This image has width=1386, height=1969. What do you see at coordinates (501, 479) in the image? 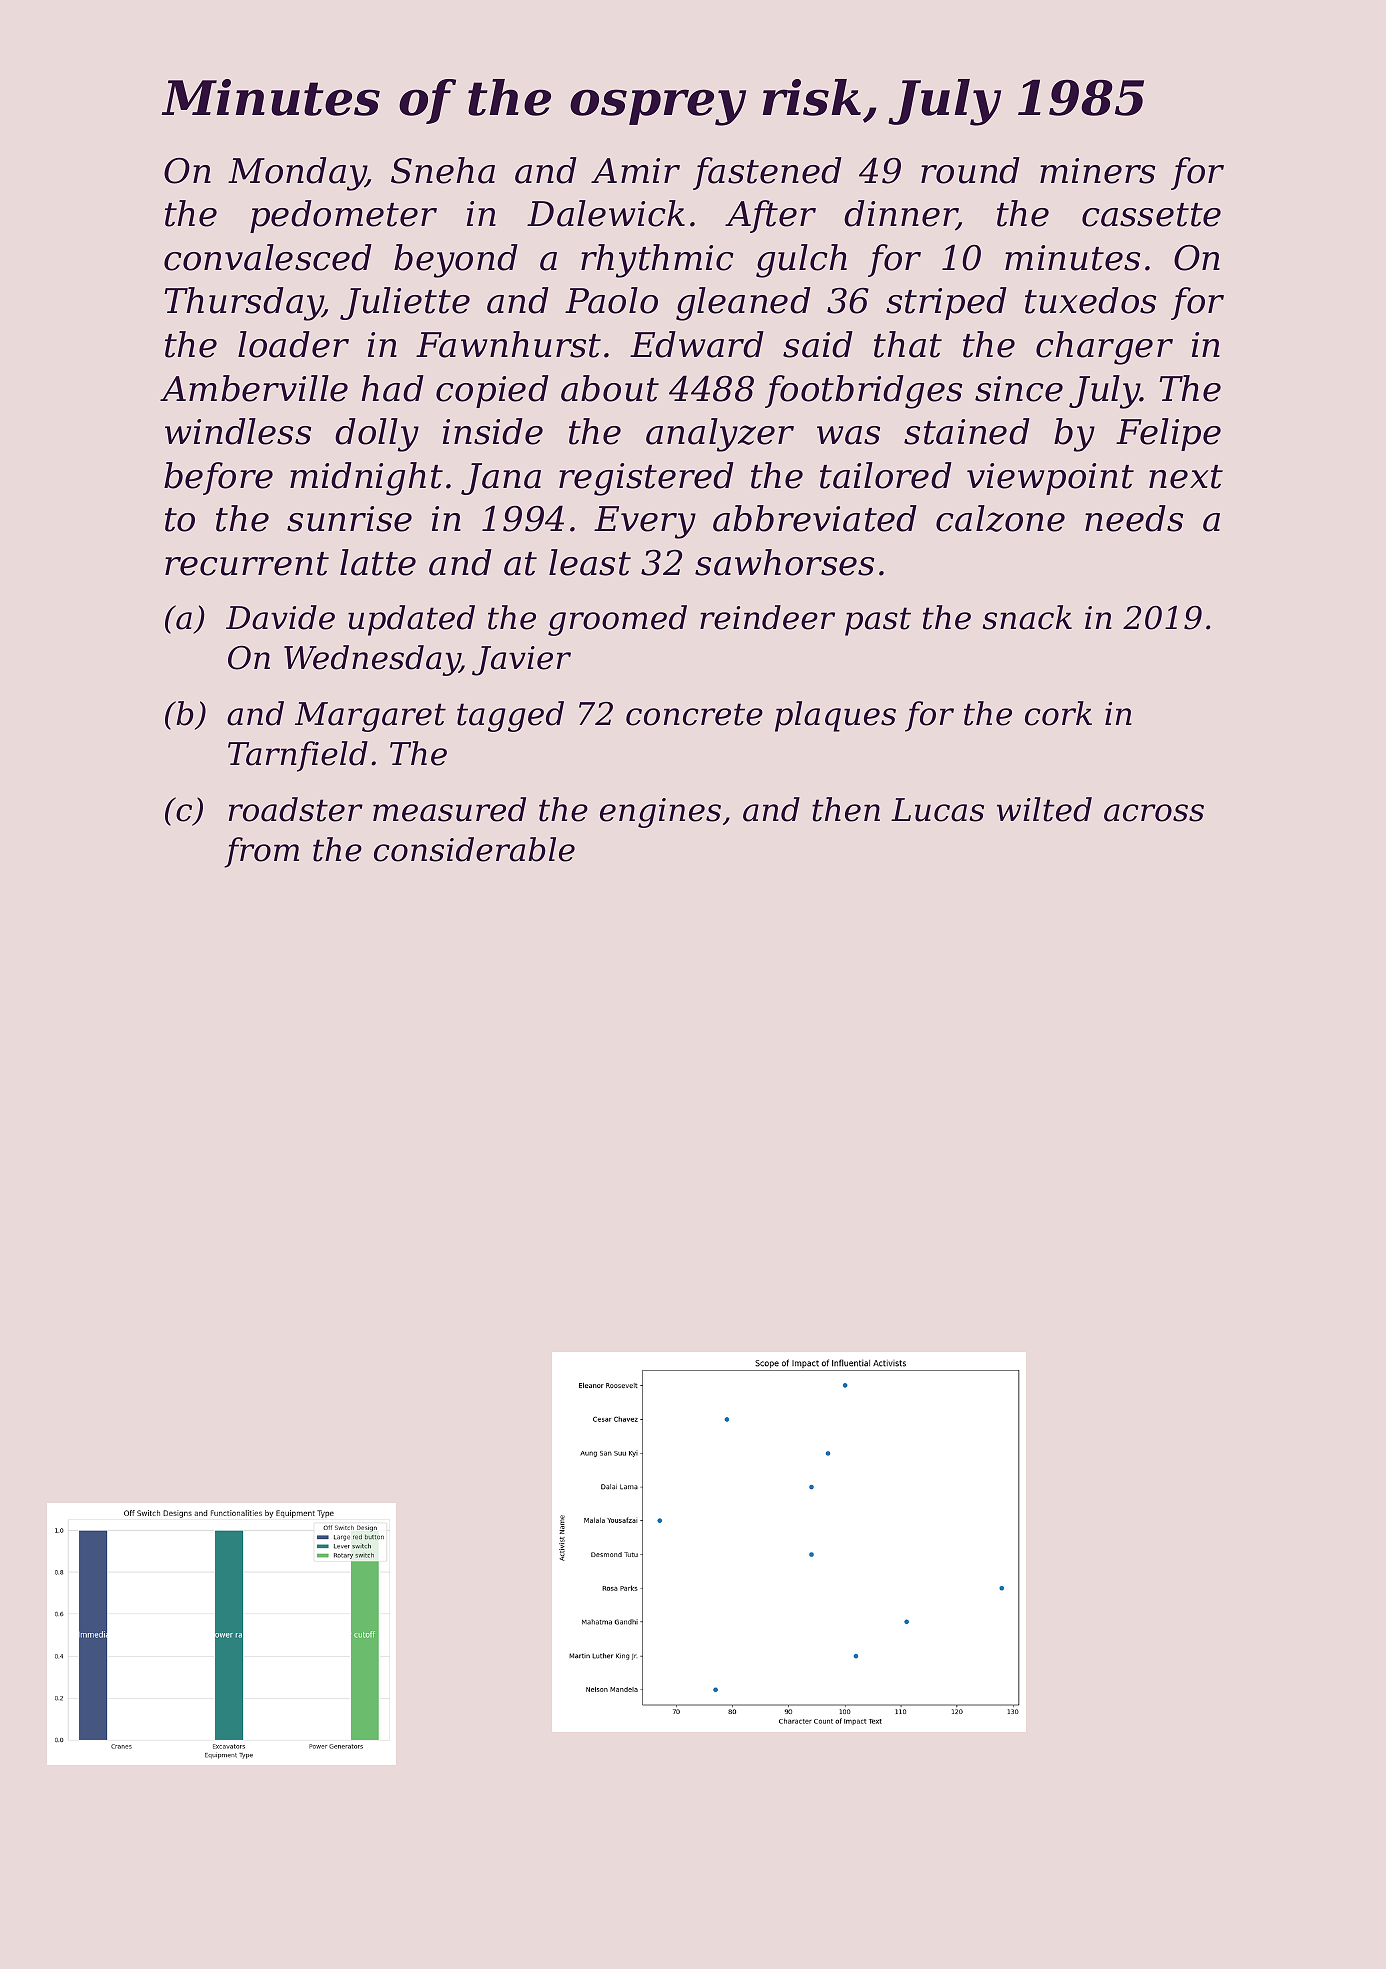
I see `Jana` at bounding box center [501, 479].
